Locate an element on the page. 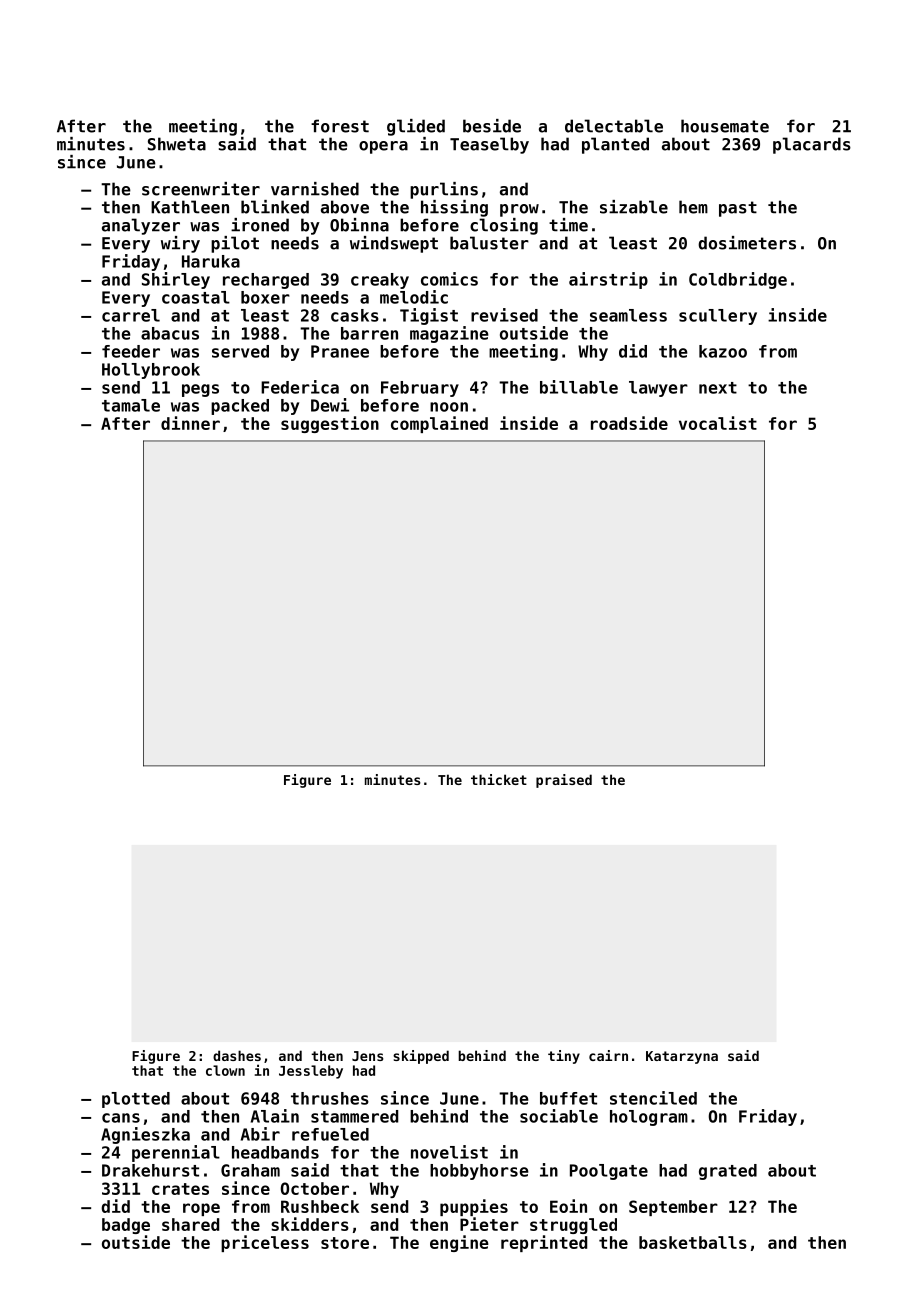 This image has width=908, height=1316. dinner is located at coordinates (190, 423).
